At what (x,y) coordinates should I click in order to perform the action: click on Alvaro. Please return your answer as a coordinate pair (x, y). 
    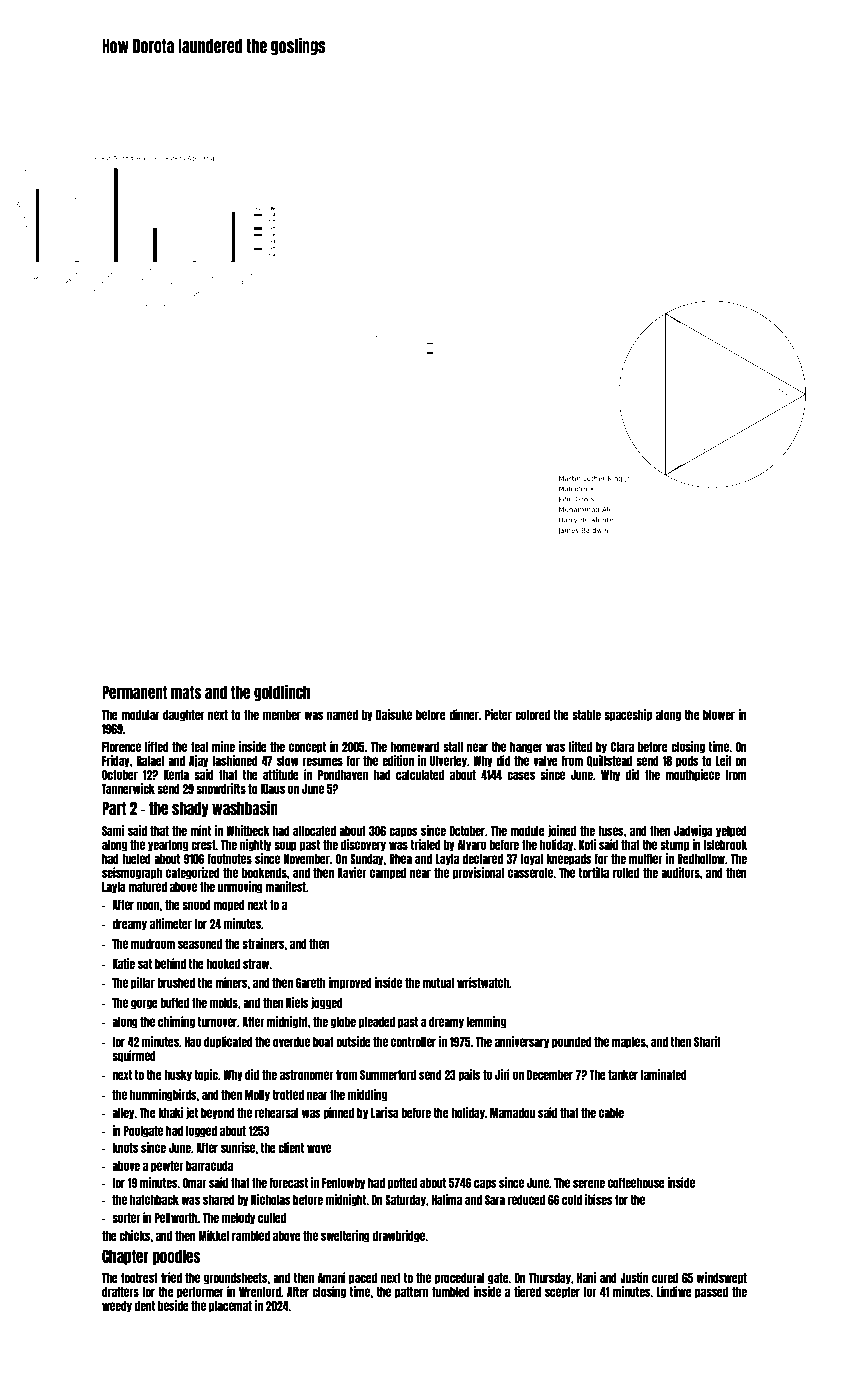
    Looking at the image, I should click on (472, 845).
